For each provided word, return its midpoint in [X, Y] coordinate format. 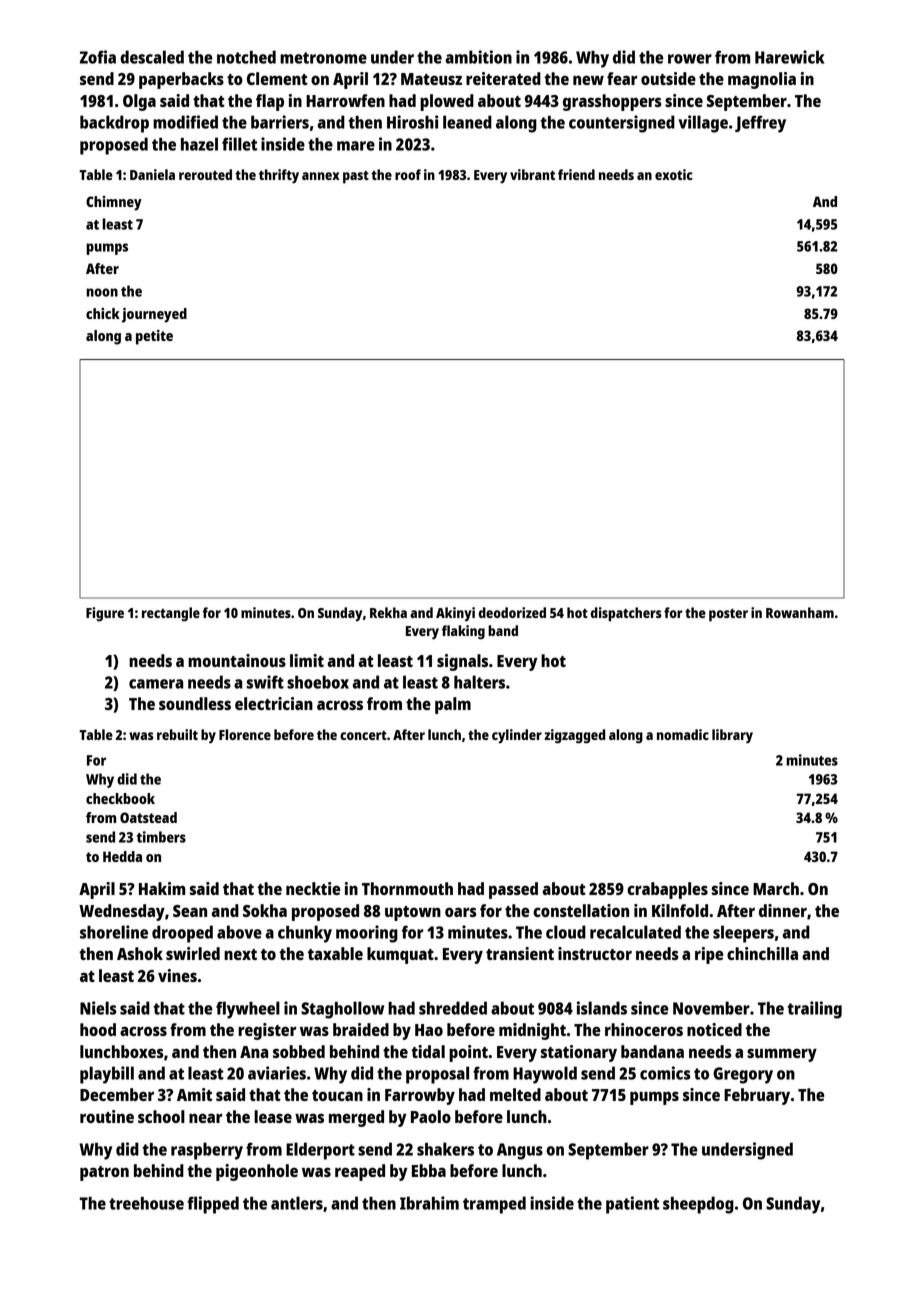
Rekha [388, 612]
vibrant [532, 174]
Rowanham [800, 612]
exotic [674, 174]
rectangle [171, 614]
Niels [98, 1008]
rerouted [205, 174]
